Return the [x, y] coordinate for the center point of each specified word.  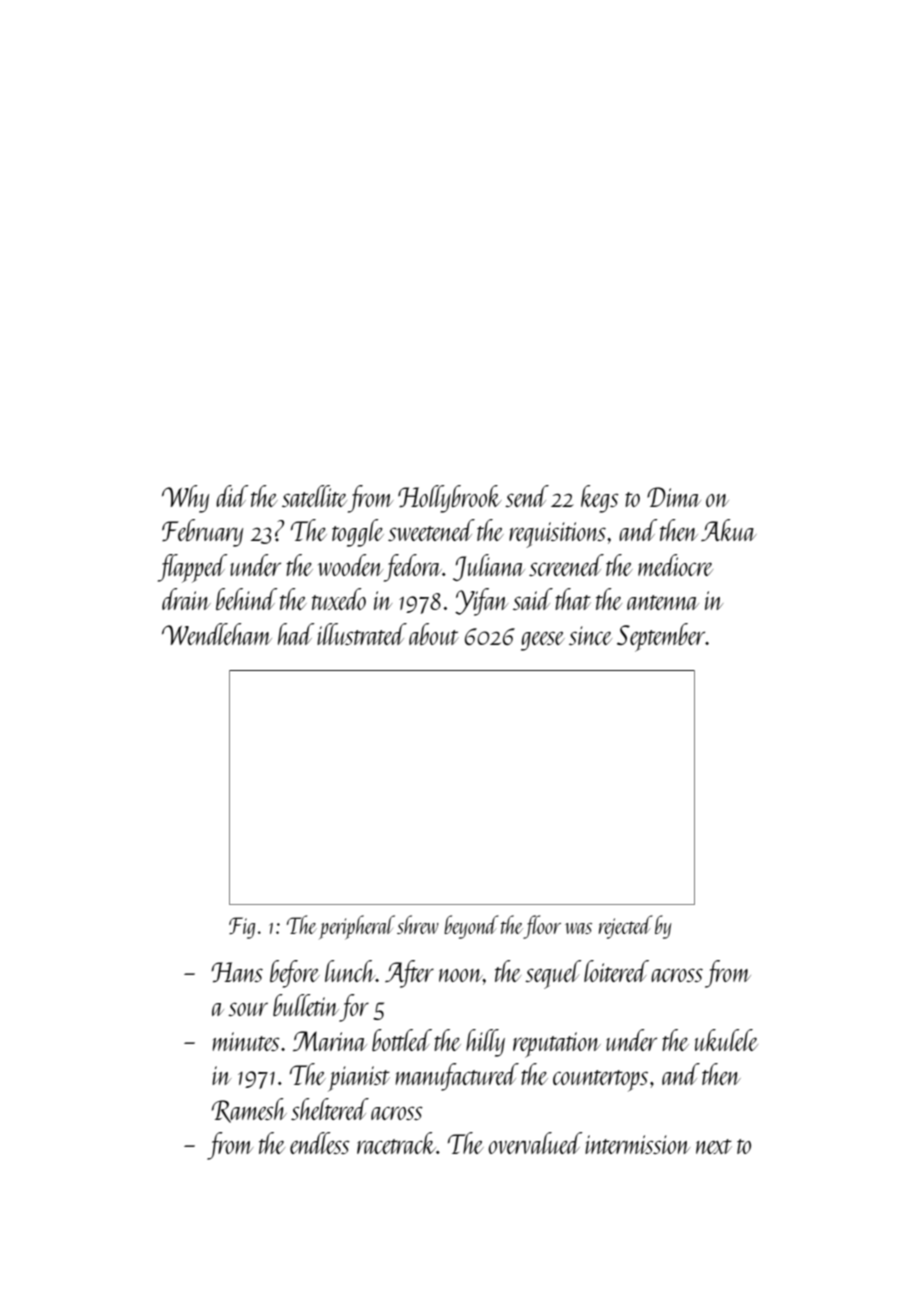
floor [542, 927]
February [202, 533]
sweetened [431, 530]
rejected [626, 927]
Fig [242, 928]
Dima [674, 497]
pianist [359, 1079]
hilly [485, 1043]
